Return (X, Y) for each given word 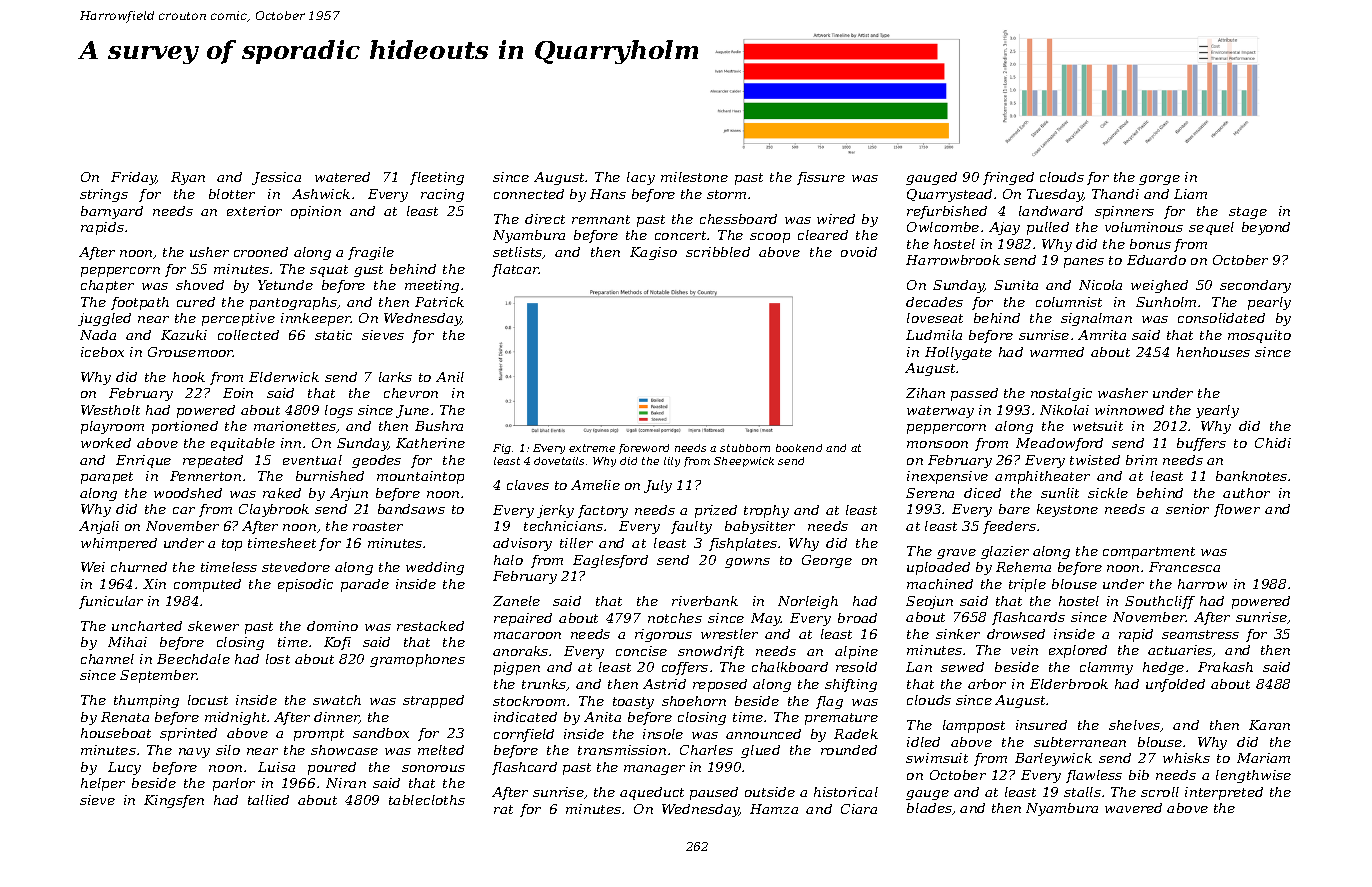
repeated (213, 461)
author (1246, 493)
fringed (1008, 178)
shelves (1134, 725)
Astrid (664, 684)
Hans (608, 194)
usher (209, 252)
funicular (111, 602)
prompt (319, 735)
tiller (576, 543)
